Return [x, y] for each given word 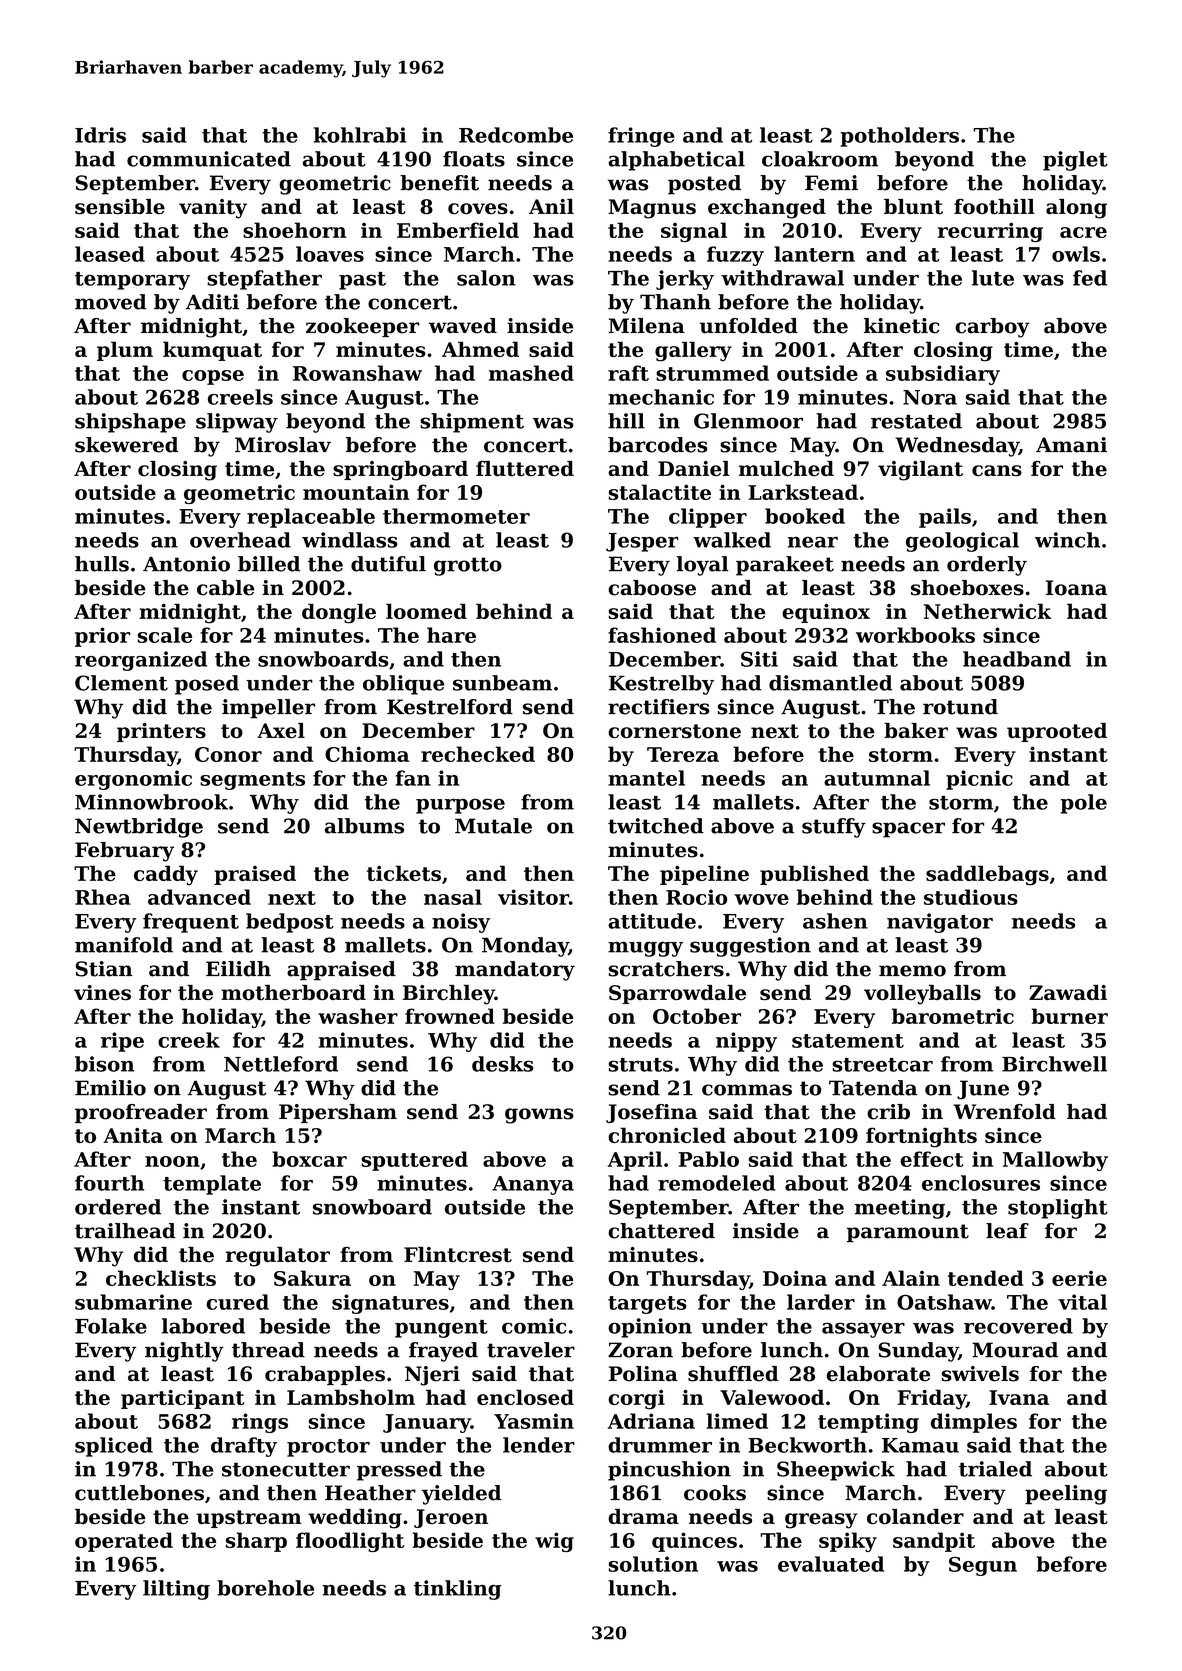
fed [1090, 278]
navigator [940, 923]
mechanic [661, 397]
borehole [265, 1588]
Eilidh [238, 969]
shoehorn [294, 230]
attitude [652, 921]
